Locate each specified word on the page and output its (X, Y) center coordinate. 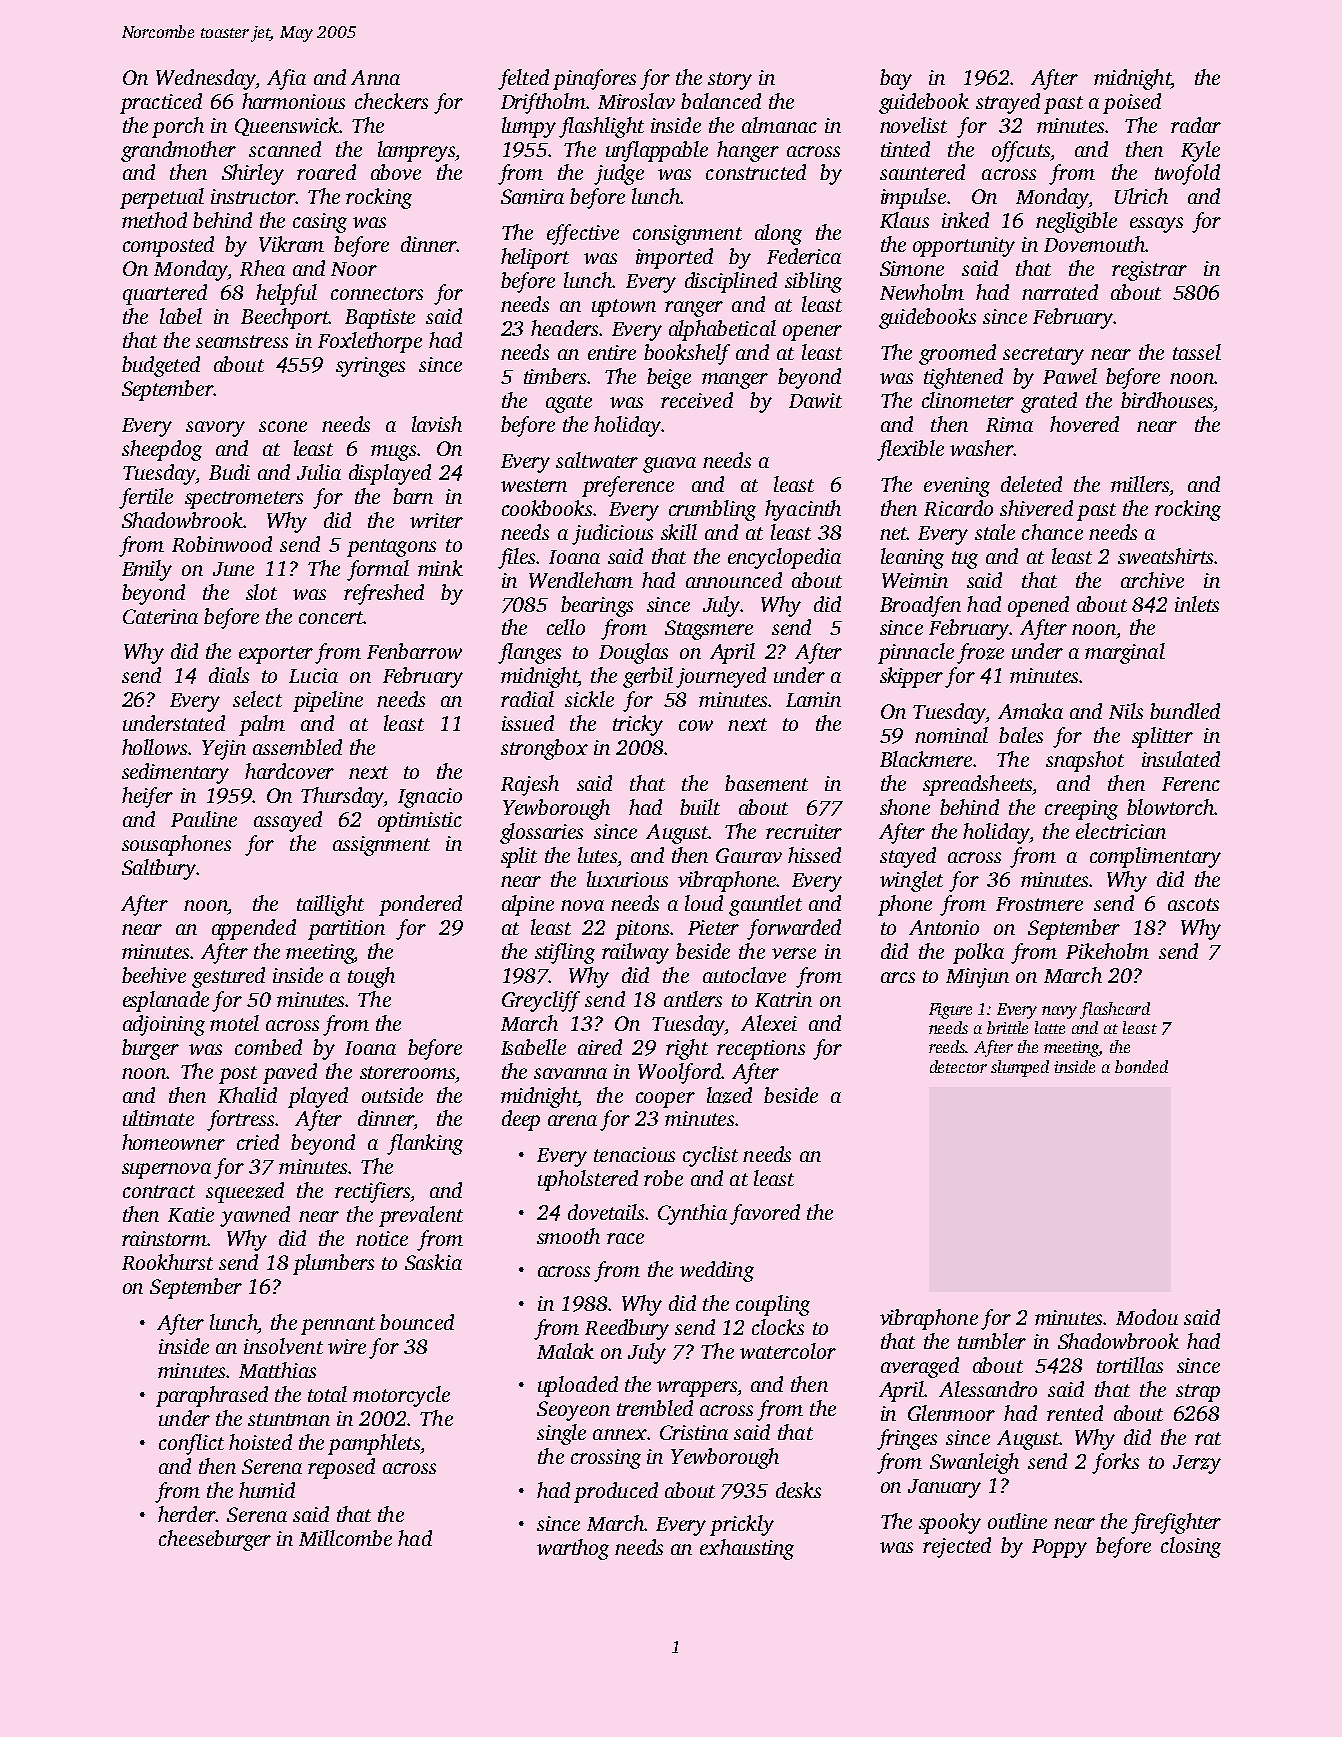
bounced (417, 1322)
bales (1021, 735)
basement (766, 783)
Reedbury (627, 1329)
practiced (161, 103)
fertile (146, 498)
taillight (330, 905)
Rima (1009, 424)
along (778, 234)
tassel (1197, 352)
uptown (624, 308)
